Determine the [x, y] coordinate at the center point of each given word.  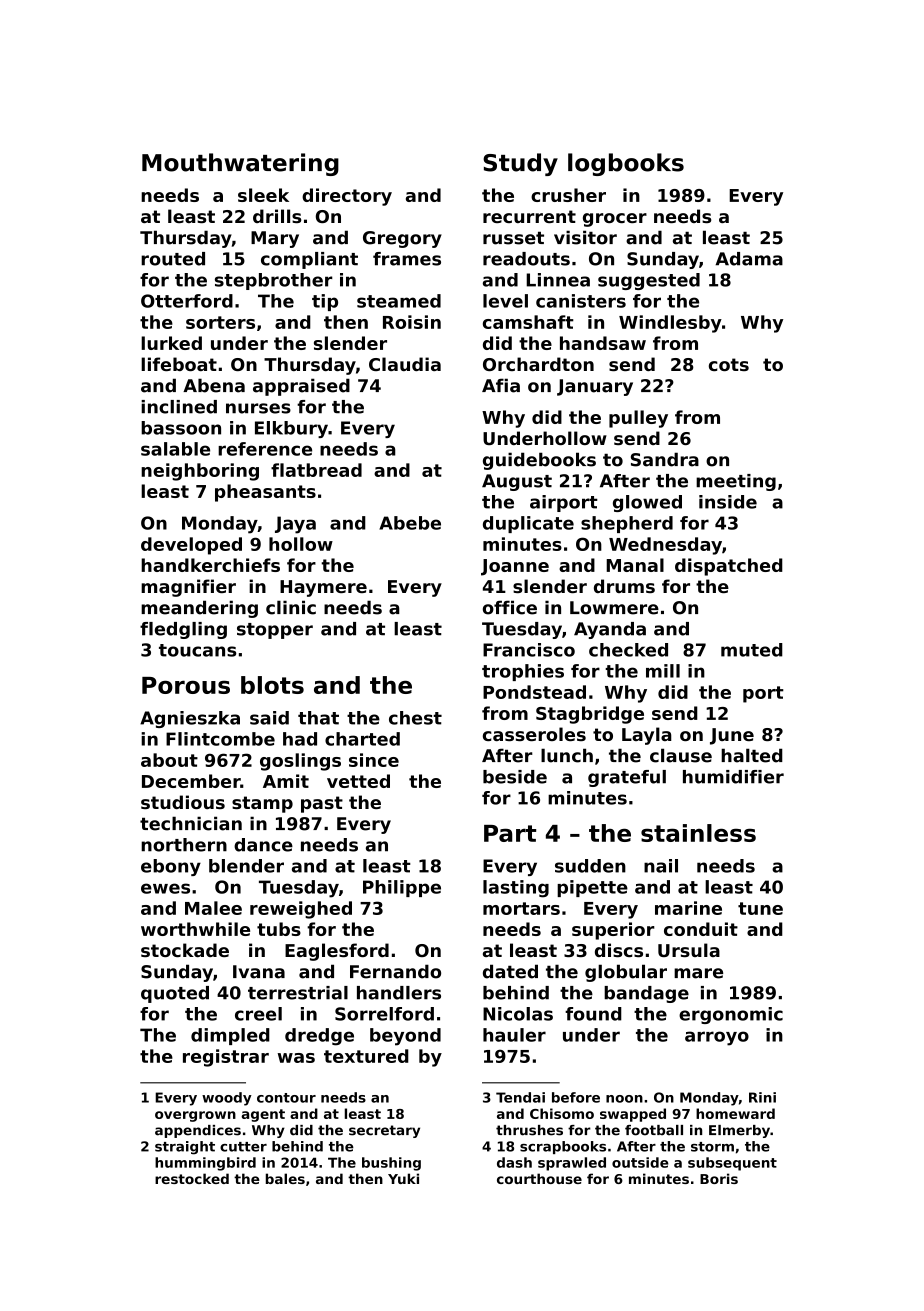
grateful [627, 778]
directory [347, 197]
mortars [521, 908]
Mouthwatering [240, 164]
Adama [749, 259]
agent [263, 1115]
